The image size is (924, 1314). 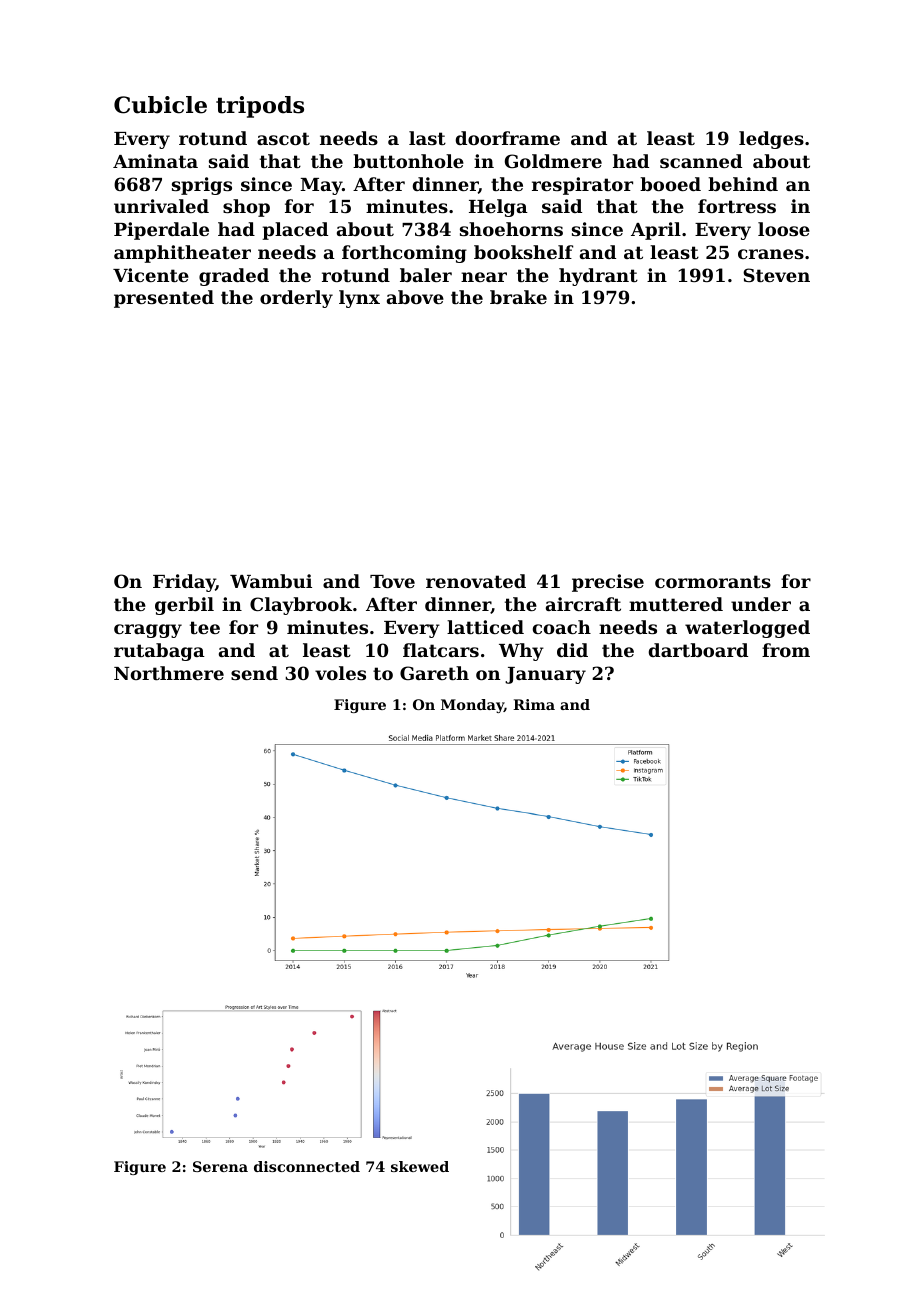 I want to click on Serena, so click(x=220, y=1166).
